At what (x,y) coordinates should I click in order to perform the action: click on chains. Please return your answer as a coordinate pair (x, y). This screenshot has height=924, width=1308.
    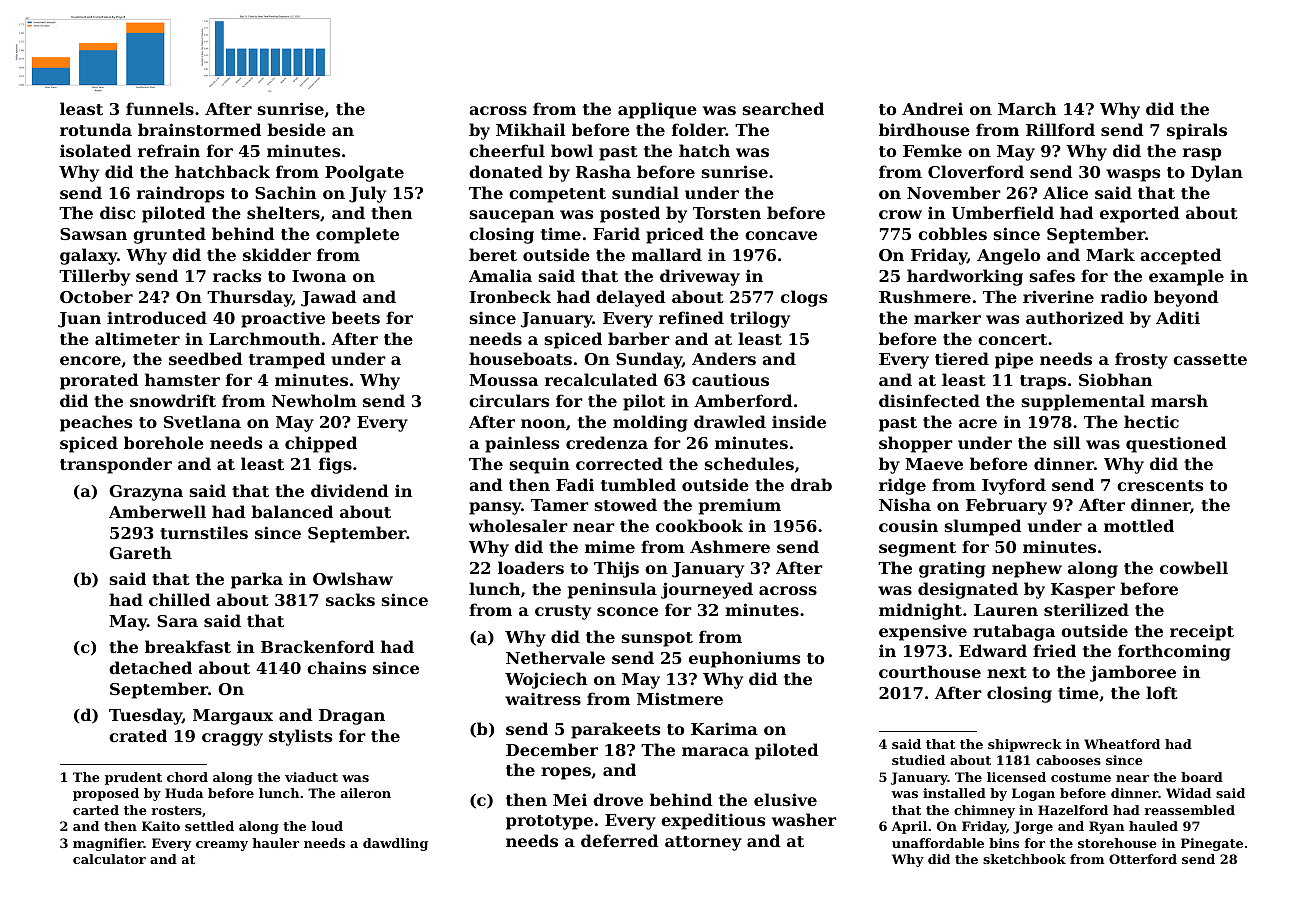
    Looking at the image, I should click on (336, 667).
